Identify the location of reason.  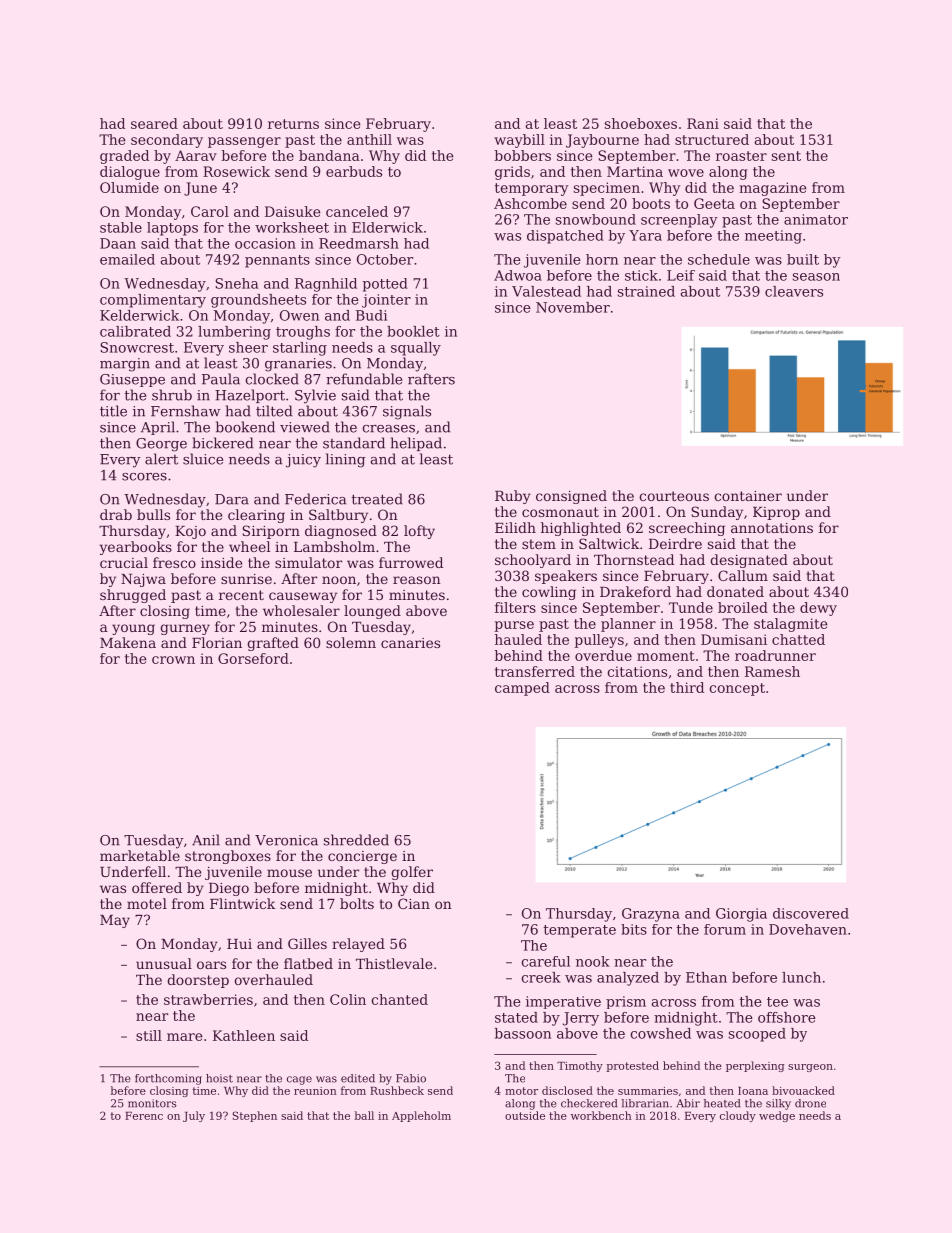
(417, 580).
